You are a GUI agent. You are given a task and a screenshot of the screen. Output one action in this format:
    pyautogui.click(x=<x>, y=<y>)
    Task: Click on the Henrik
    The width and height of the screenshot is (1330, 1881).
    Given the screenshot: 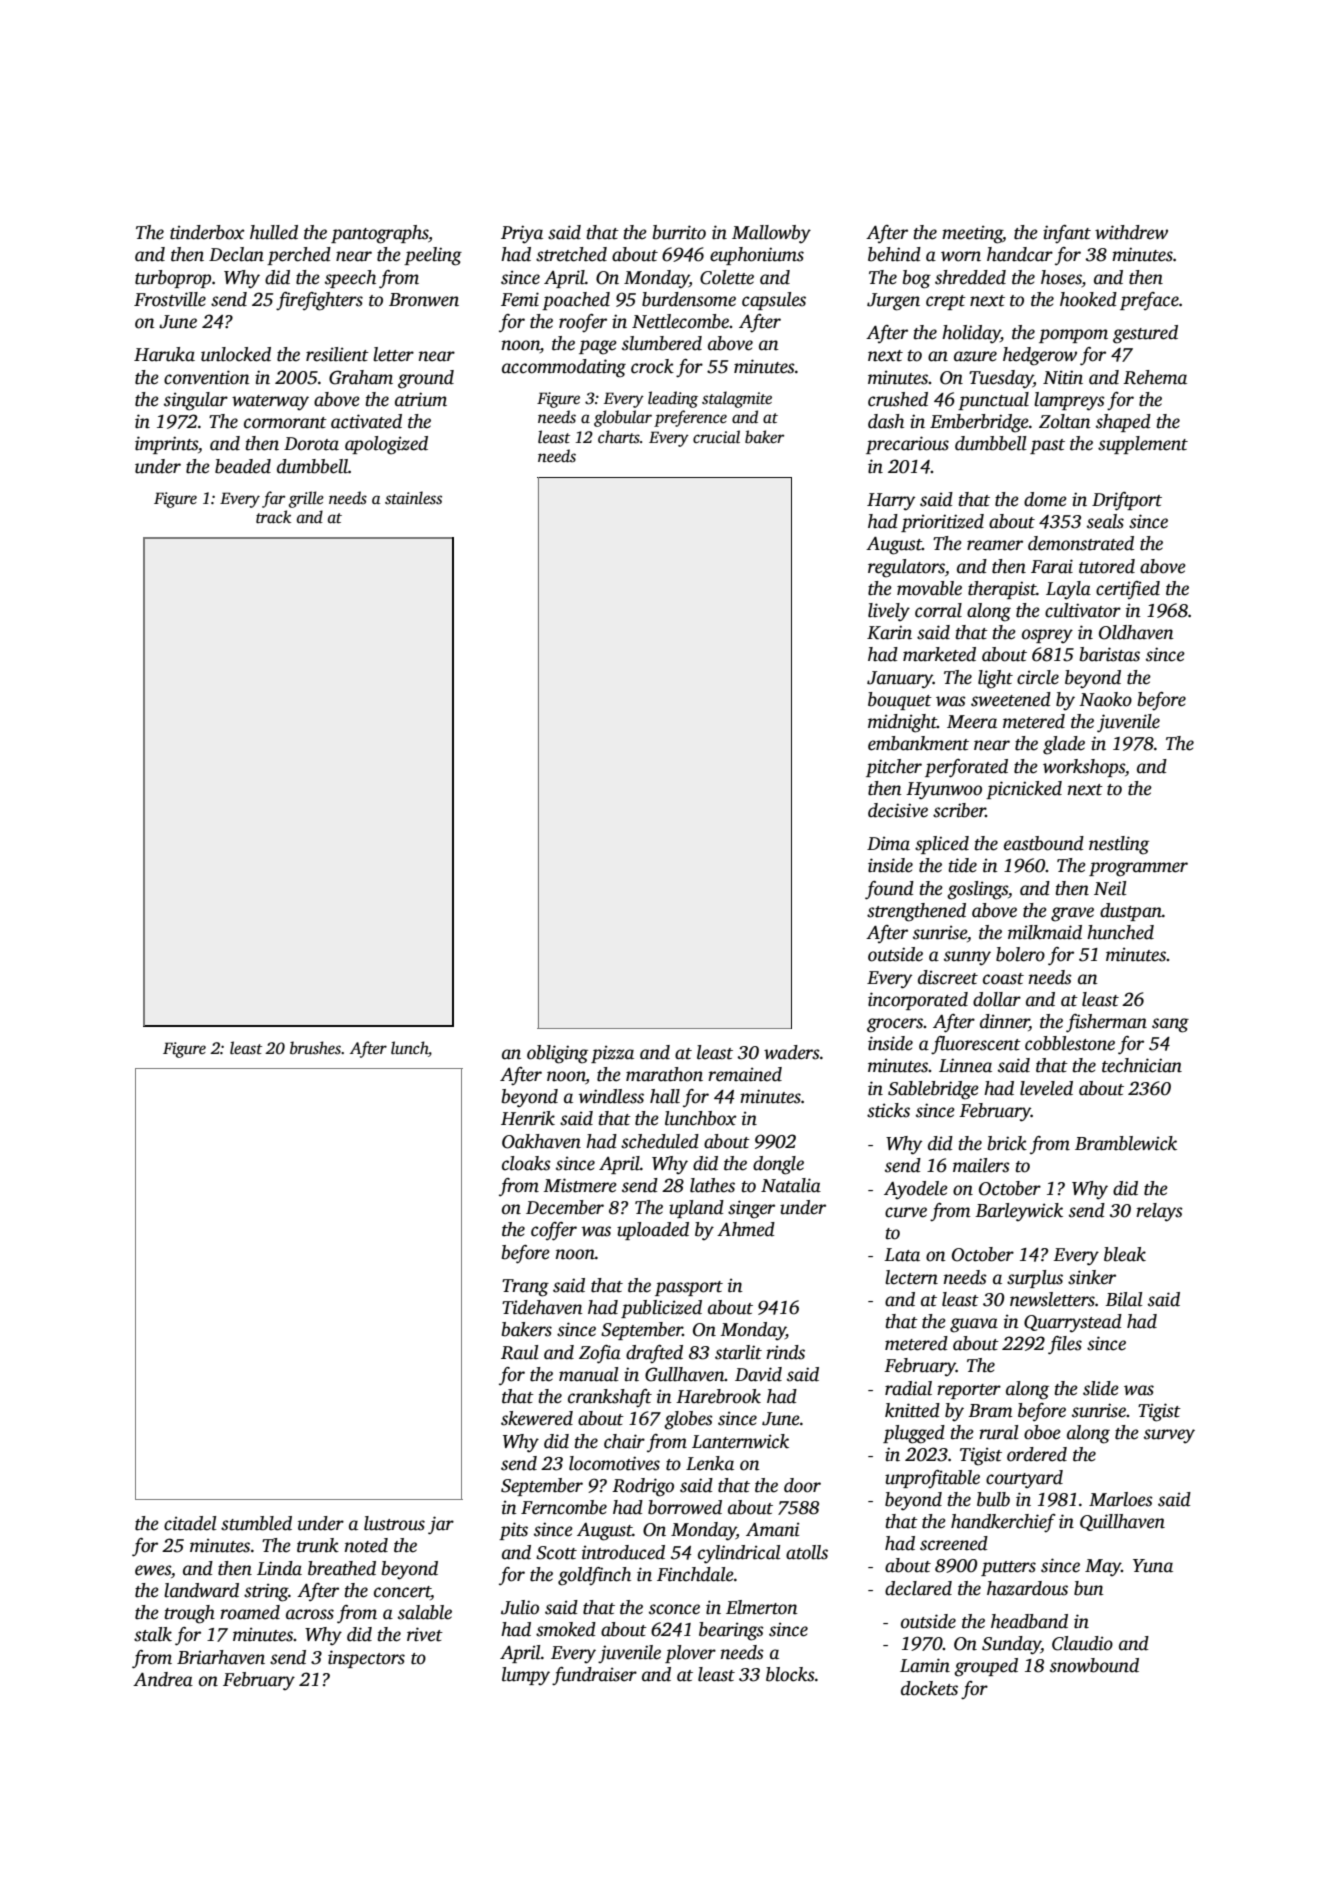 What is the action you would take?
    pyautogui.click(x=528, y=1118)
